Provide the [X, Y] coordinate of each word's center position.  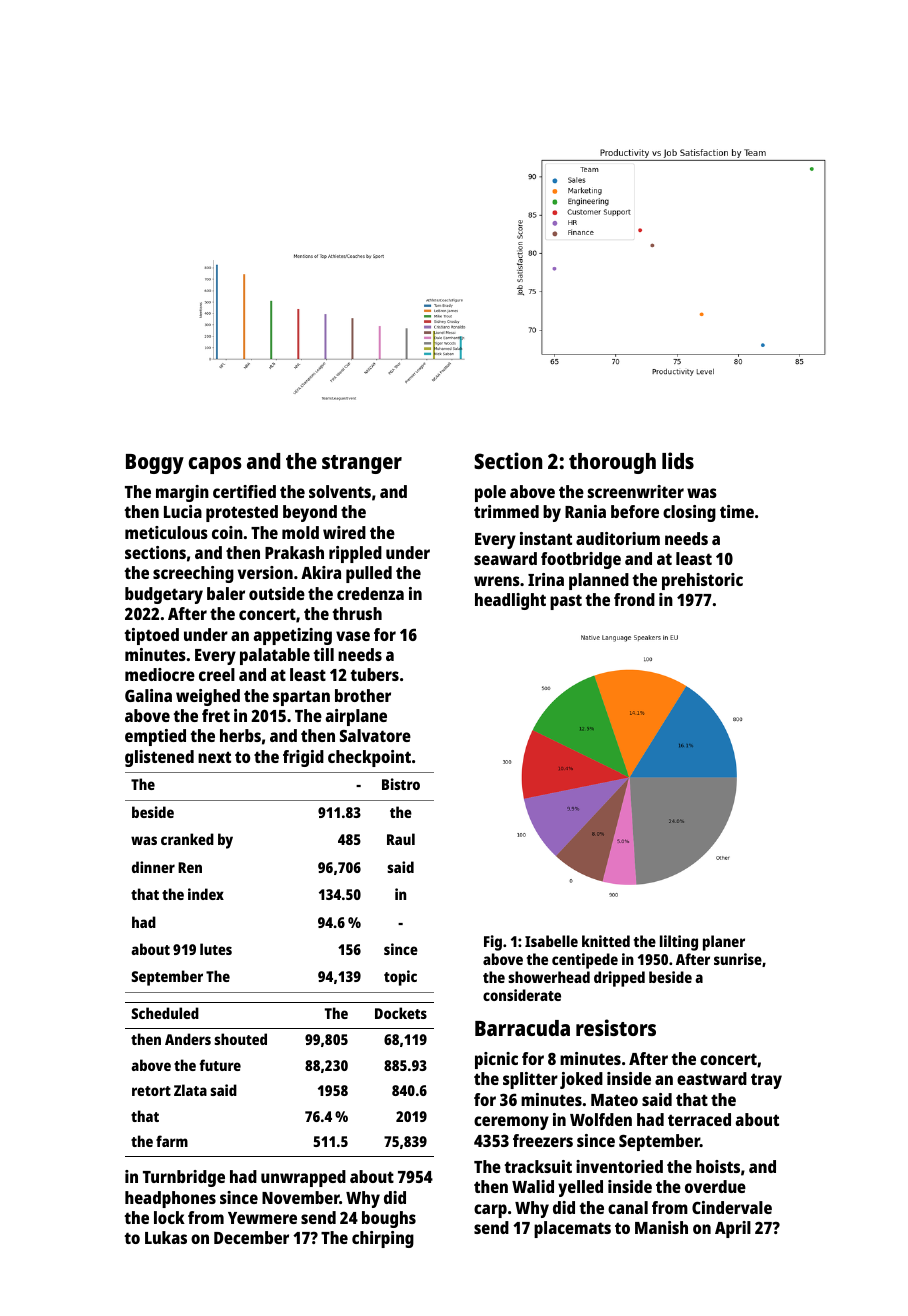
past [566, 602]
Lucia [183, 511]
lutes [216, 949]
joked [581, 1080]
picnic [496, 1060]
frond [634, 599]
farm [172, 1141]
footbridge [581, 560]
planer [724, 943]
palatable [275, 656]
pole [490, 493]
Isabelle [551, 941]
